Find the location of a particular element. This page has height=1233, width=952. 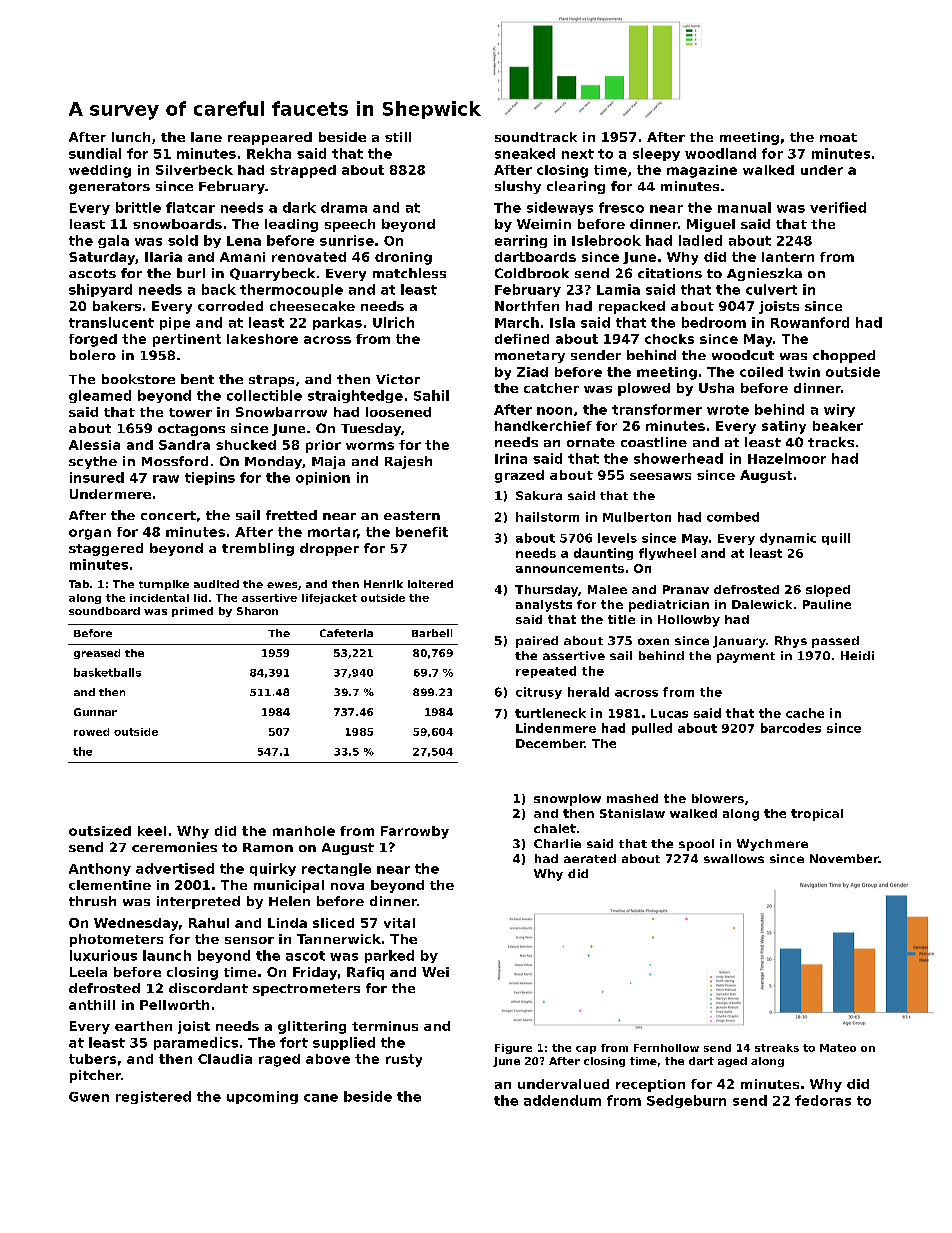

tower is located at coordinates (190, 412).
